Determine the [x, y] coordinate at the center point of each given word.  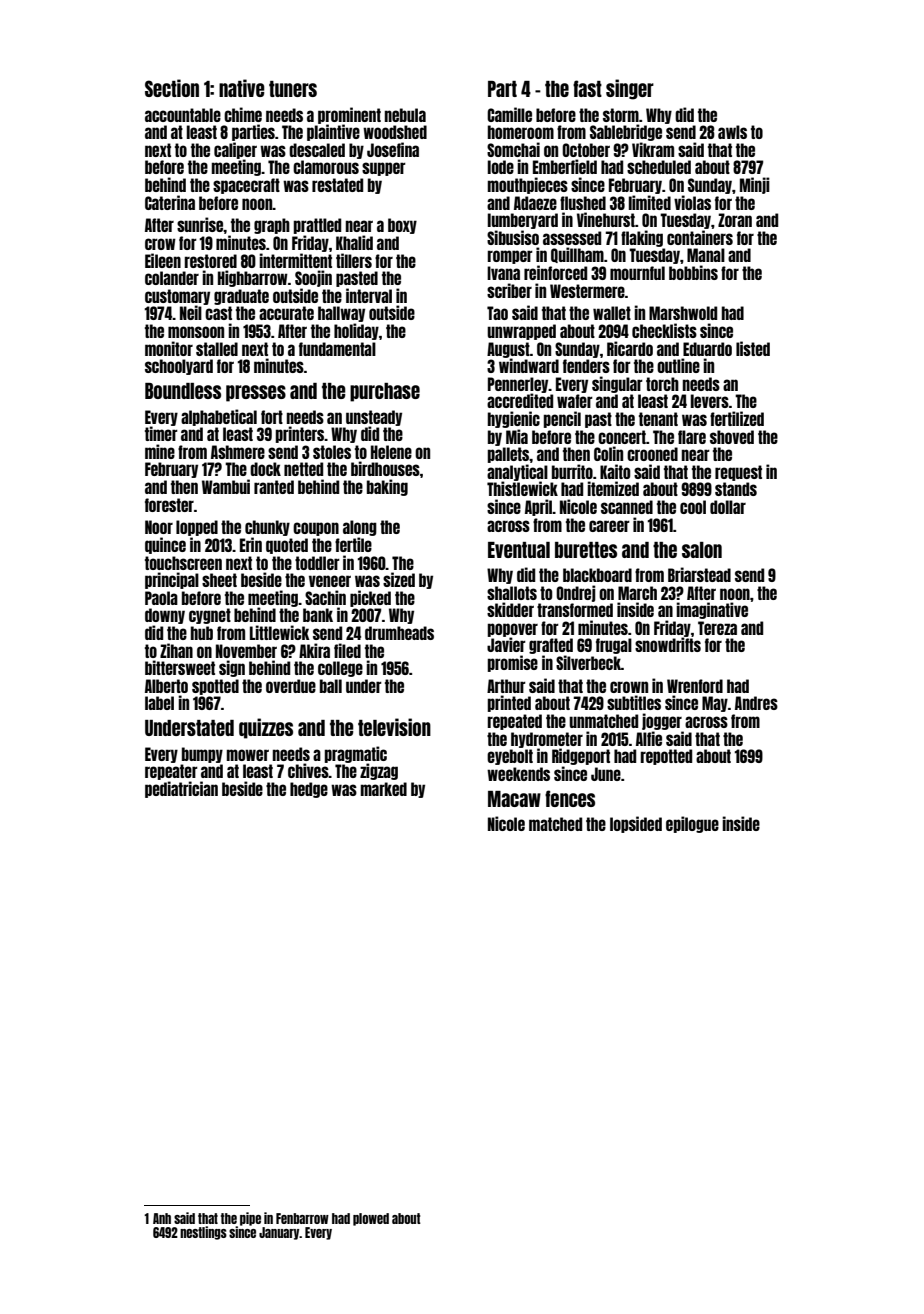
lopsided [636, 824]
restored [211, 261]
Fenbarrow [302, 1218]
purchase [385, 392]
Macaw [514, 799]
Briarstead [699, 574]
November [246, 651]
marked [384, 789]
